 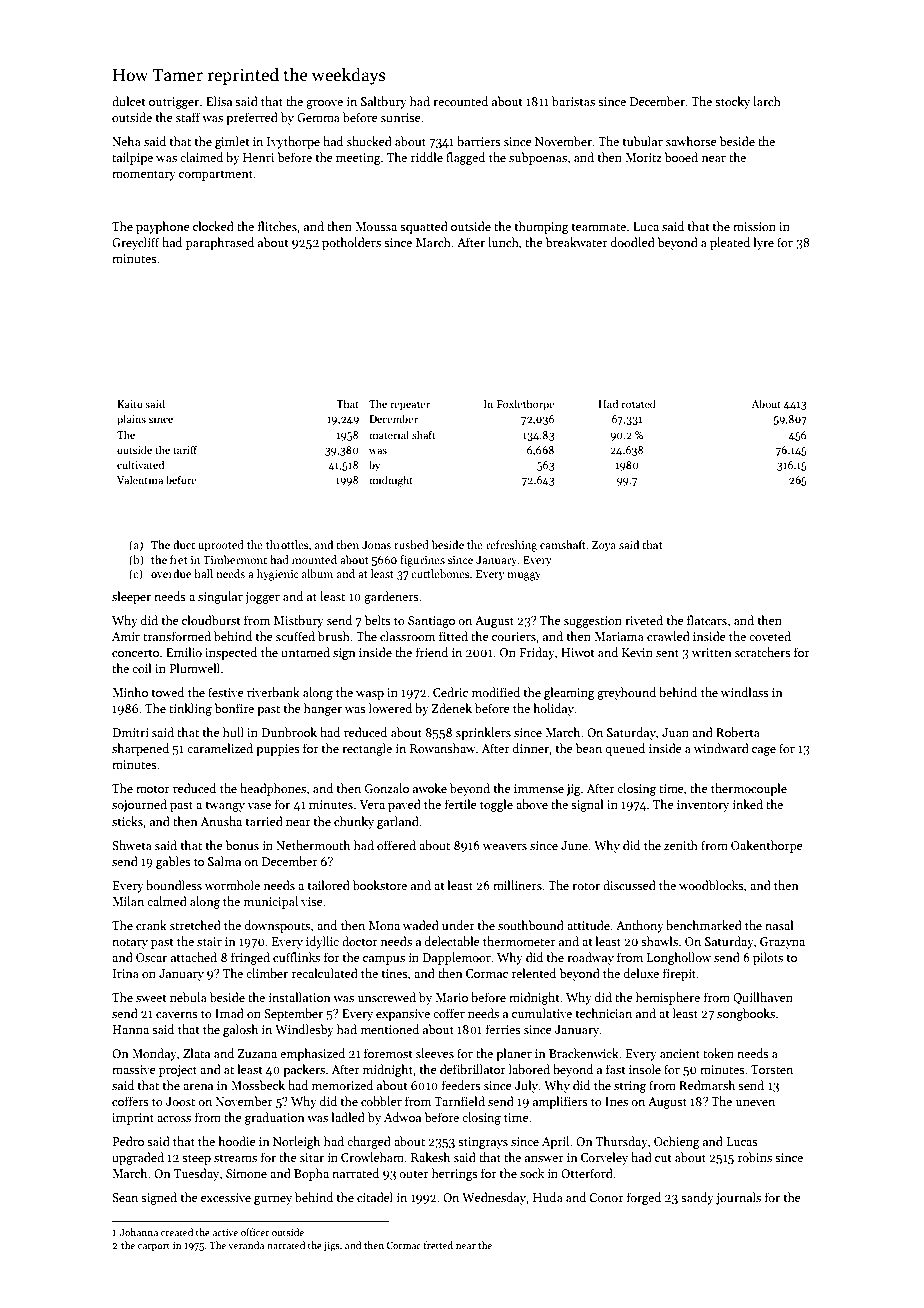 I want to click on momentary, so click(x=144, y=175).
